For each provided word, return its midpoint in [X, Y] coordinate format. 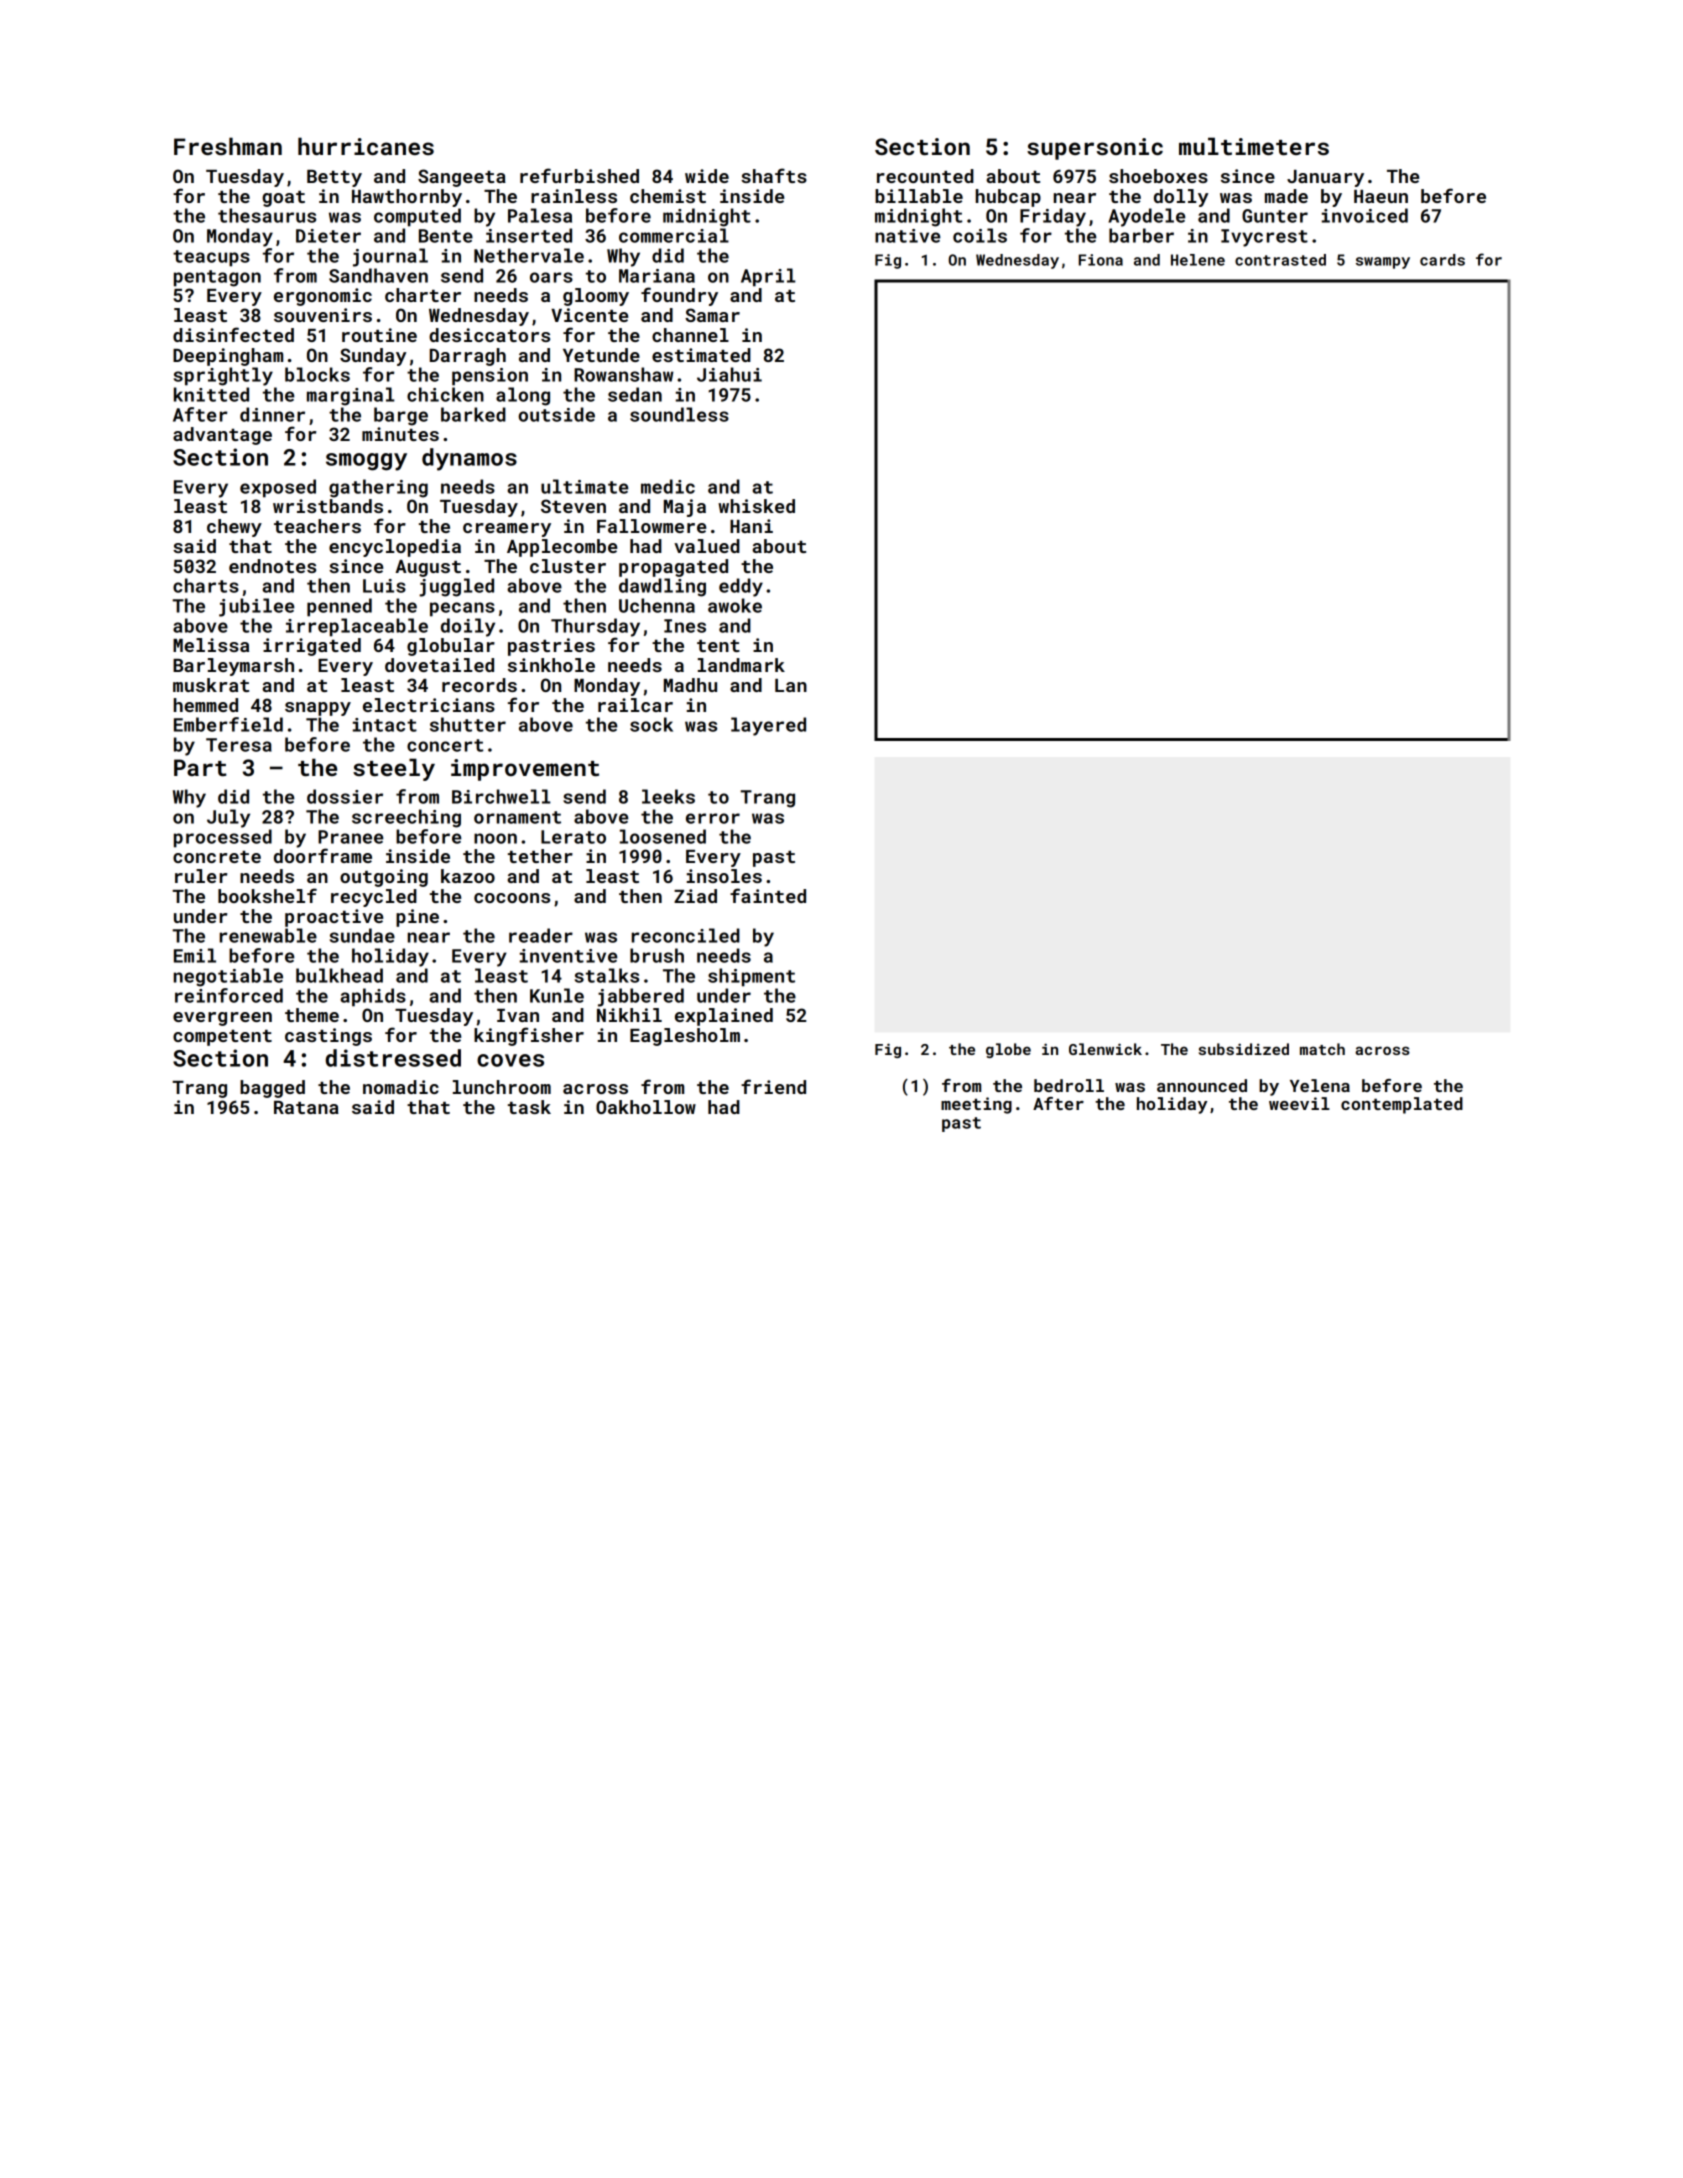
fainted [768, 895]
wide [707, 176]
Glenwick [1105, 1049]
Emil [195, 955]
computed [417, 217]
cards [1442, 260]
